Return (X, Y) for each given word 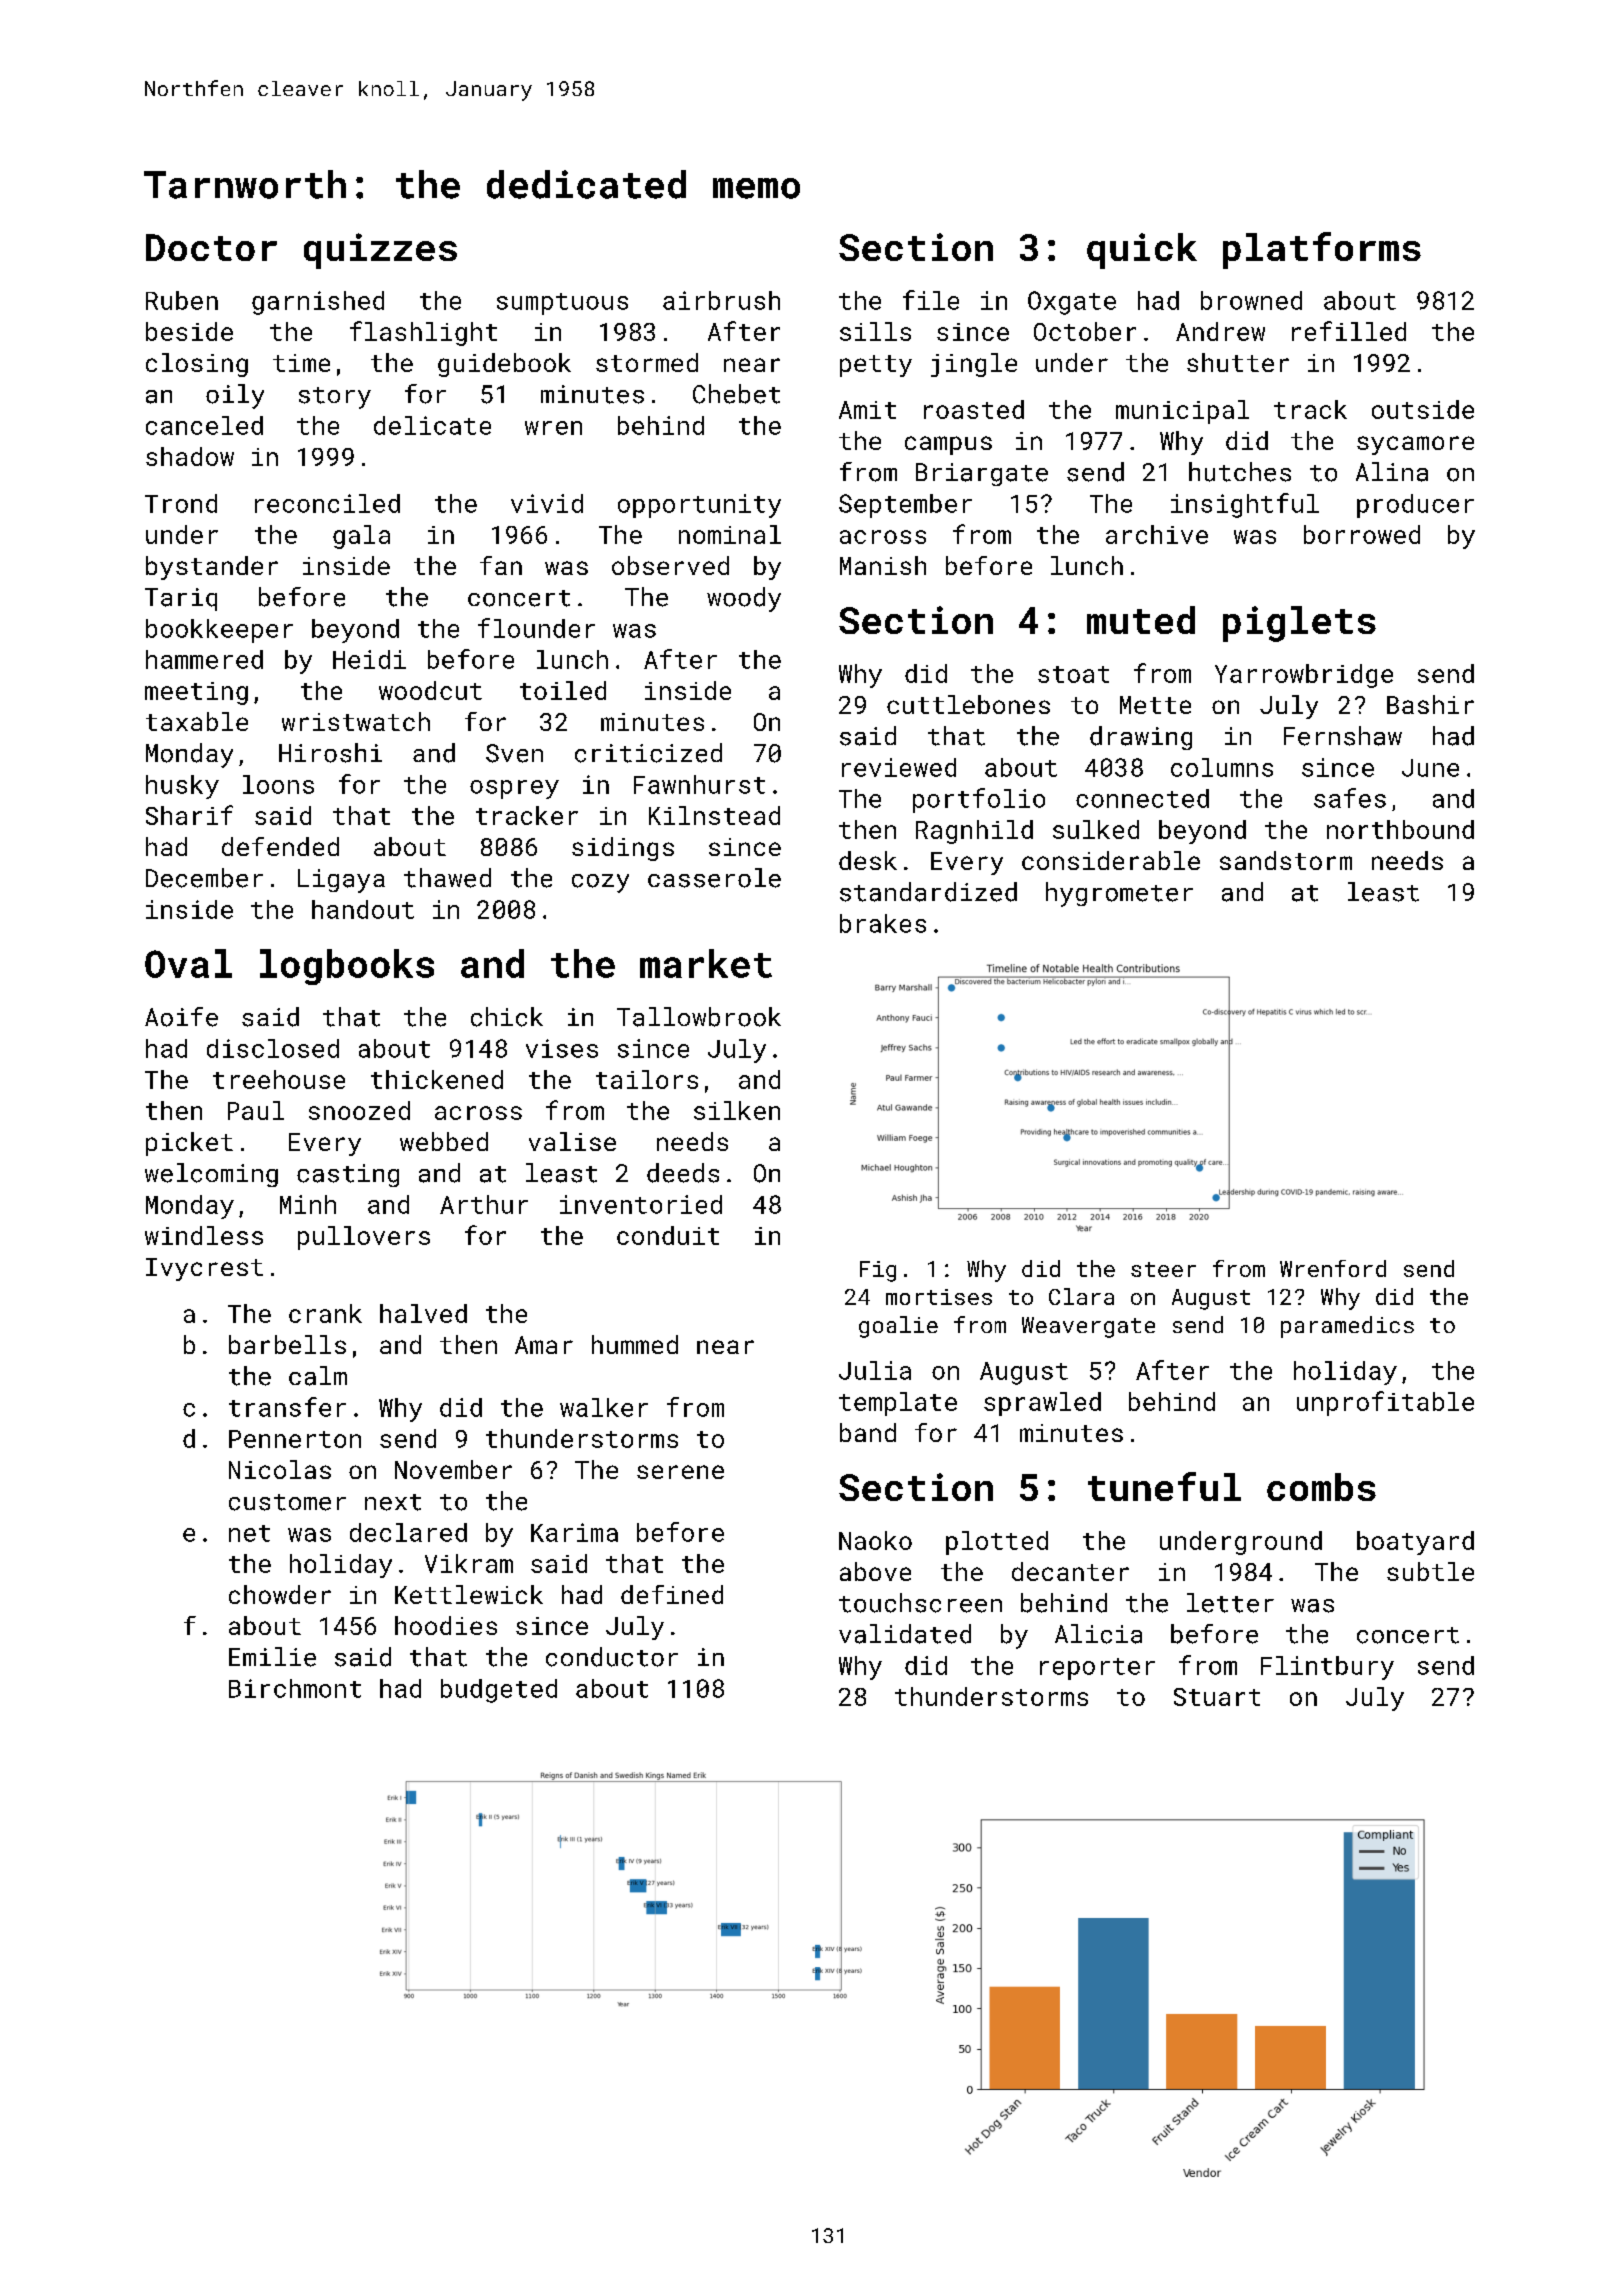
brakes (883, 923)
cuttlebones (968, 704)
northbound (1400, 829)
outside (1423, 409)
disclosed (273, 1048)
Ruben (182, 300)
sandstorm (1286, 860)
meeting (196, 693)
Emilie (272, 1657)
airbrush (721, 300)
